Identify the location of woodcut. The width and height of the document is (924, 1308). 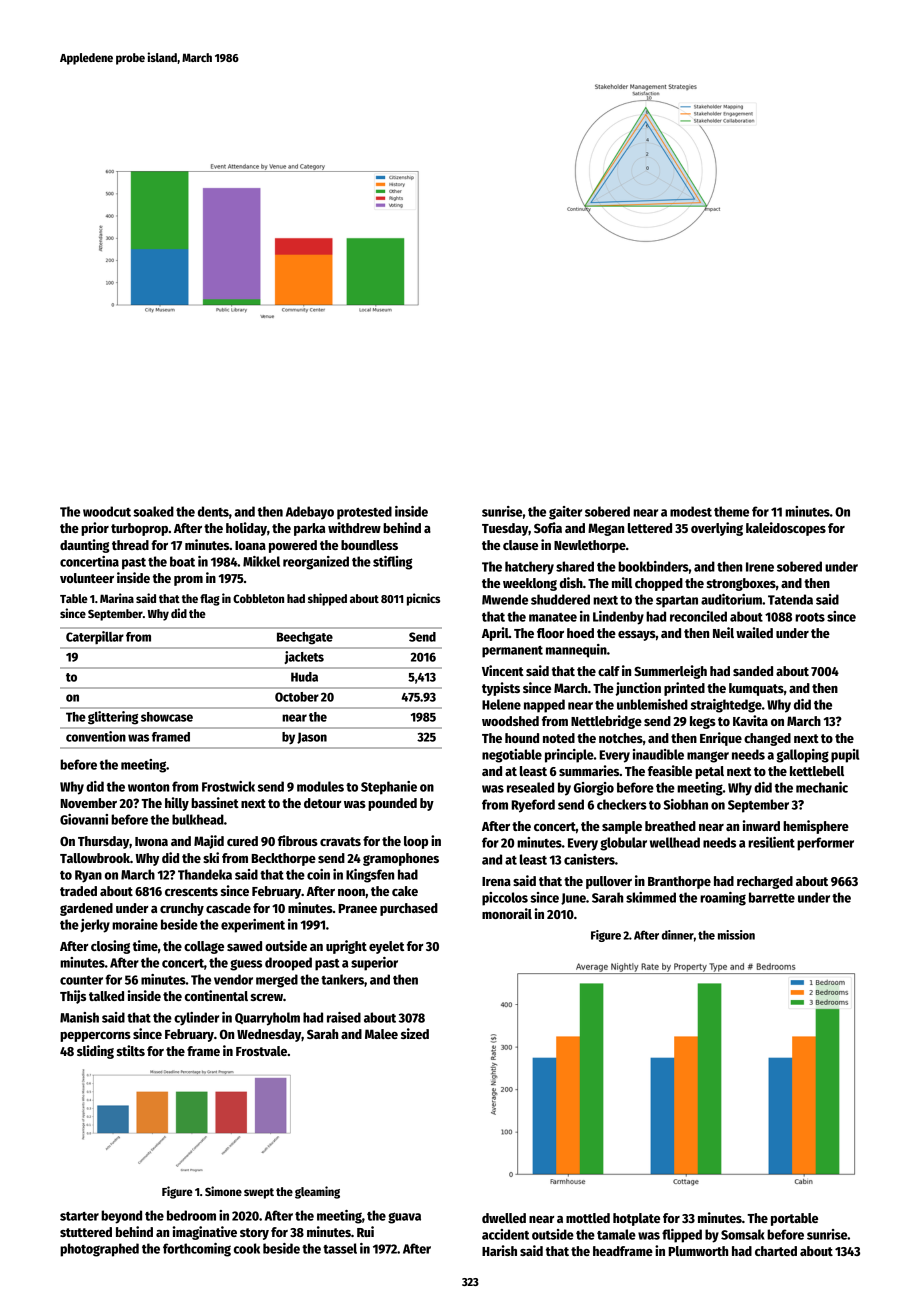
(107, 511).
